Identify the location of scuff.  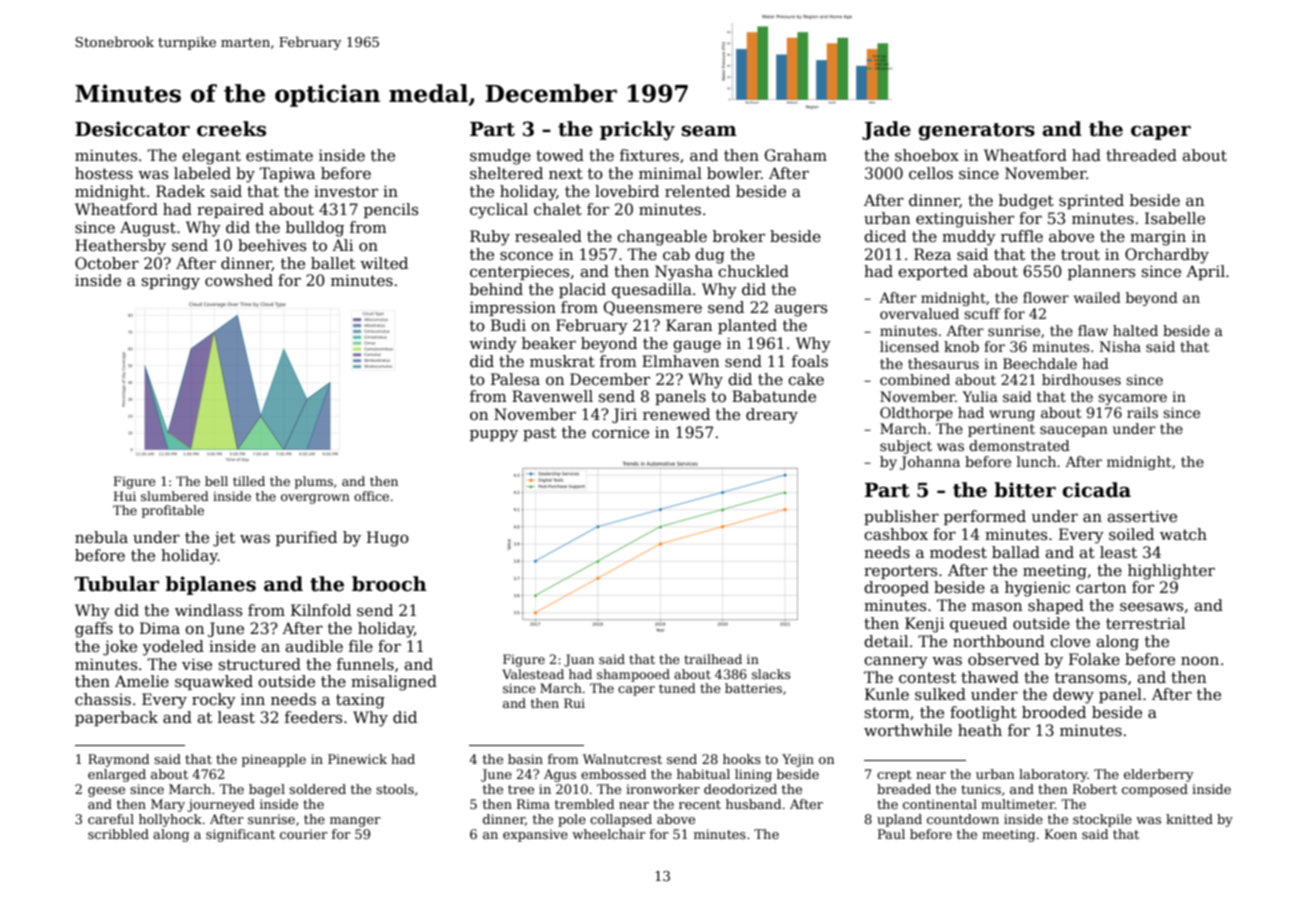
(982, 313).
